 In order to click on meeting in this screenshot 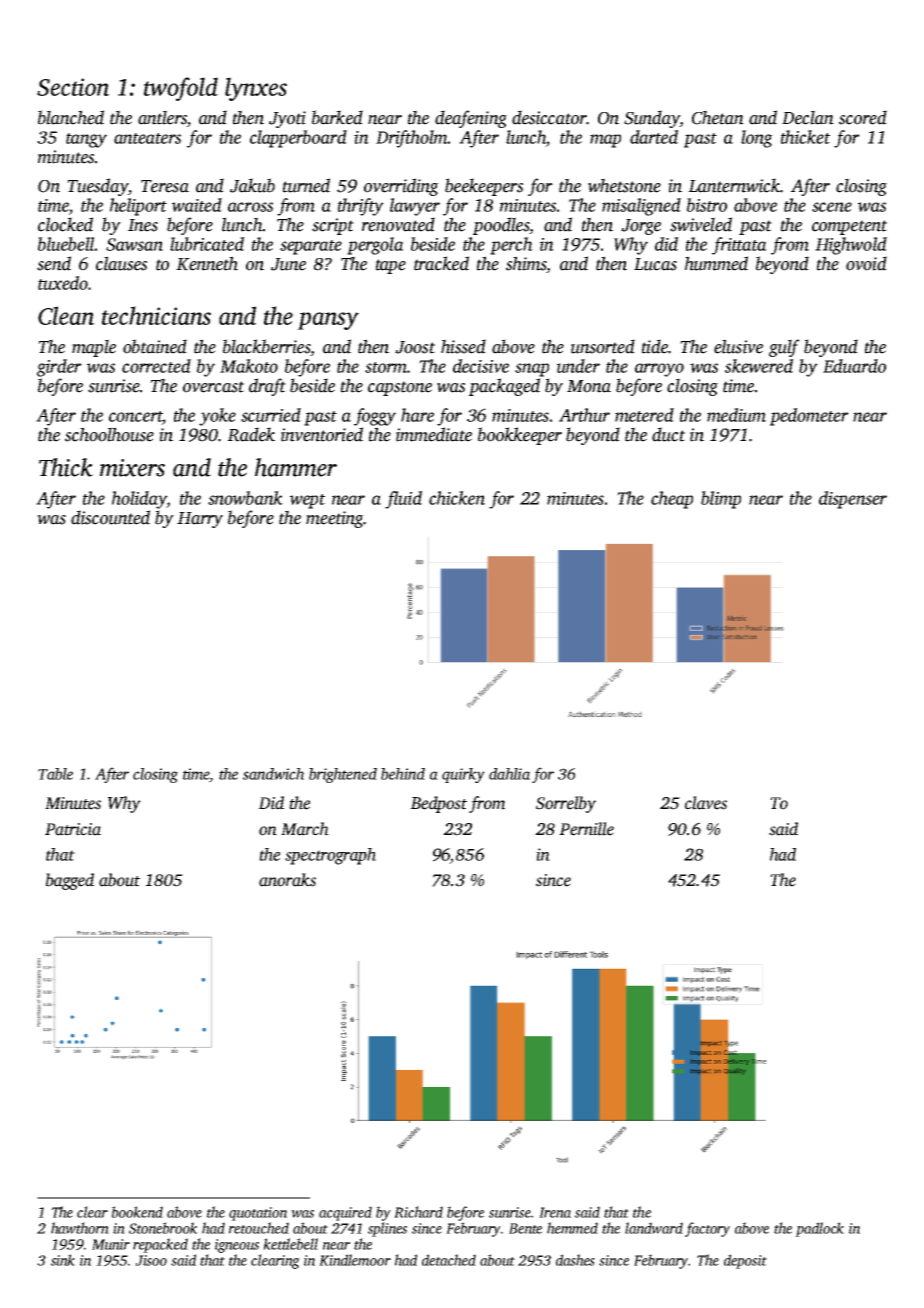, I will do `click(335, 519)`.
